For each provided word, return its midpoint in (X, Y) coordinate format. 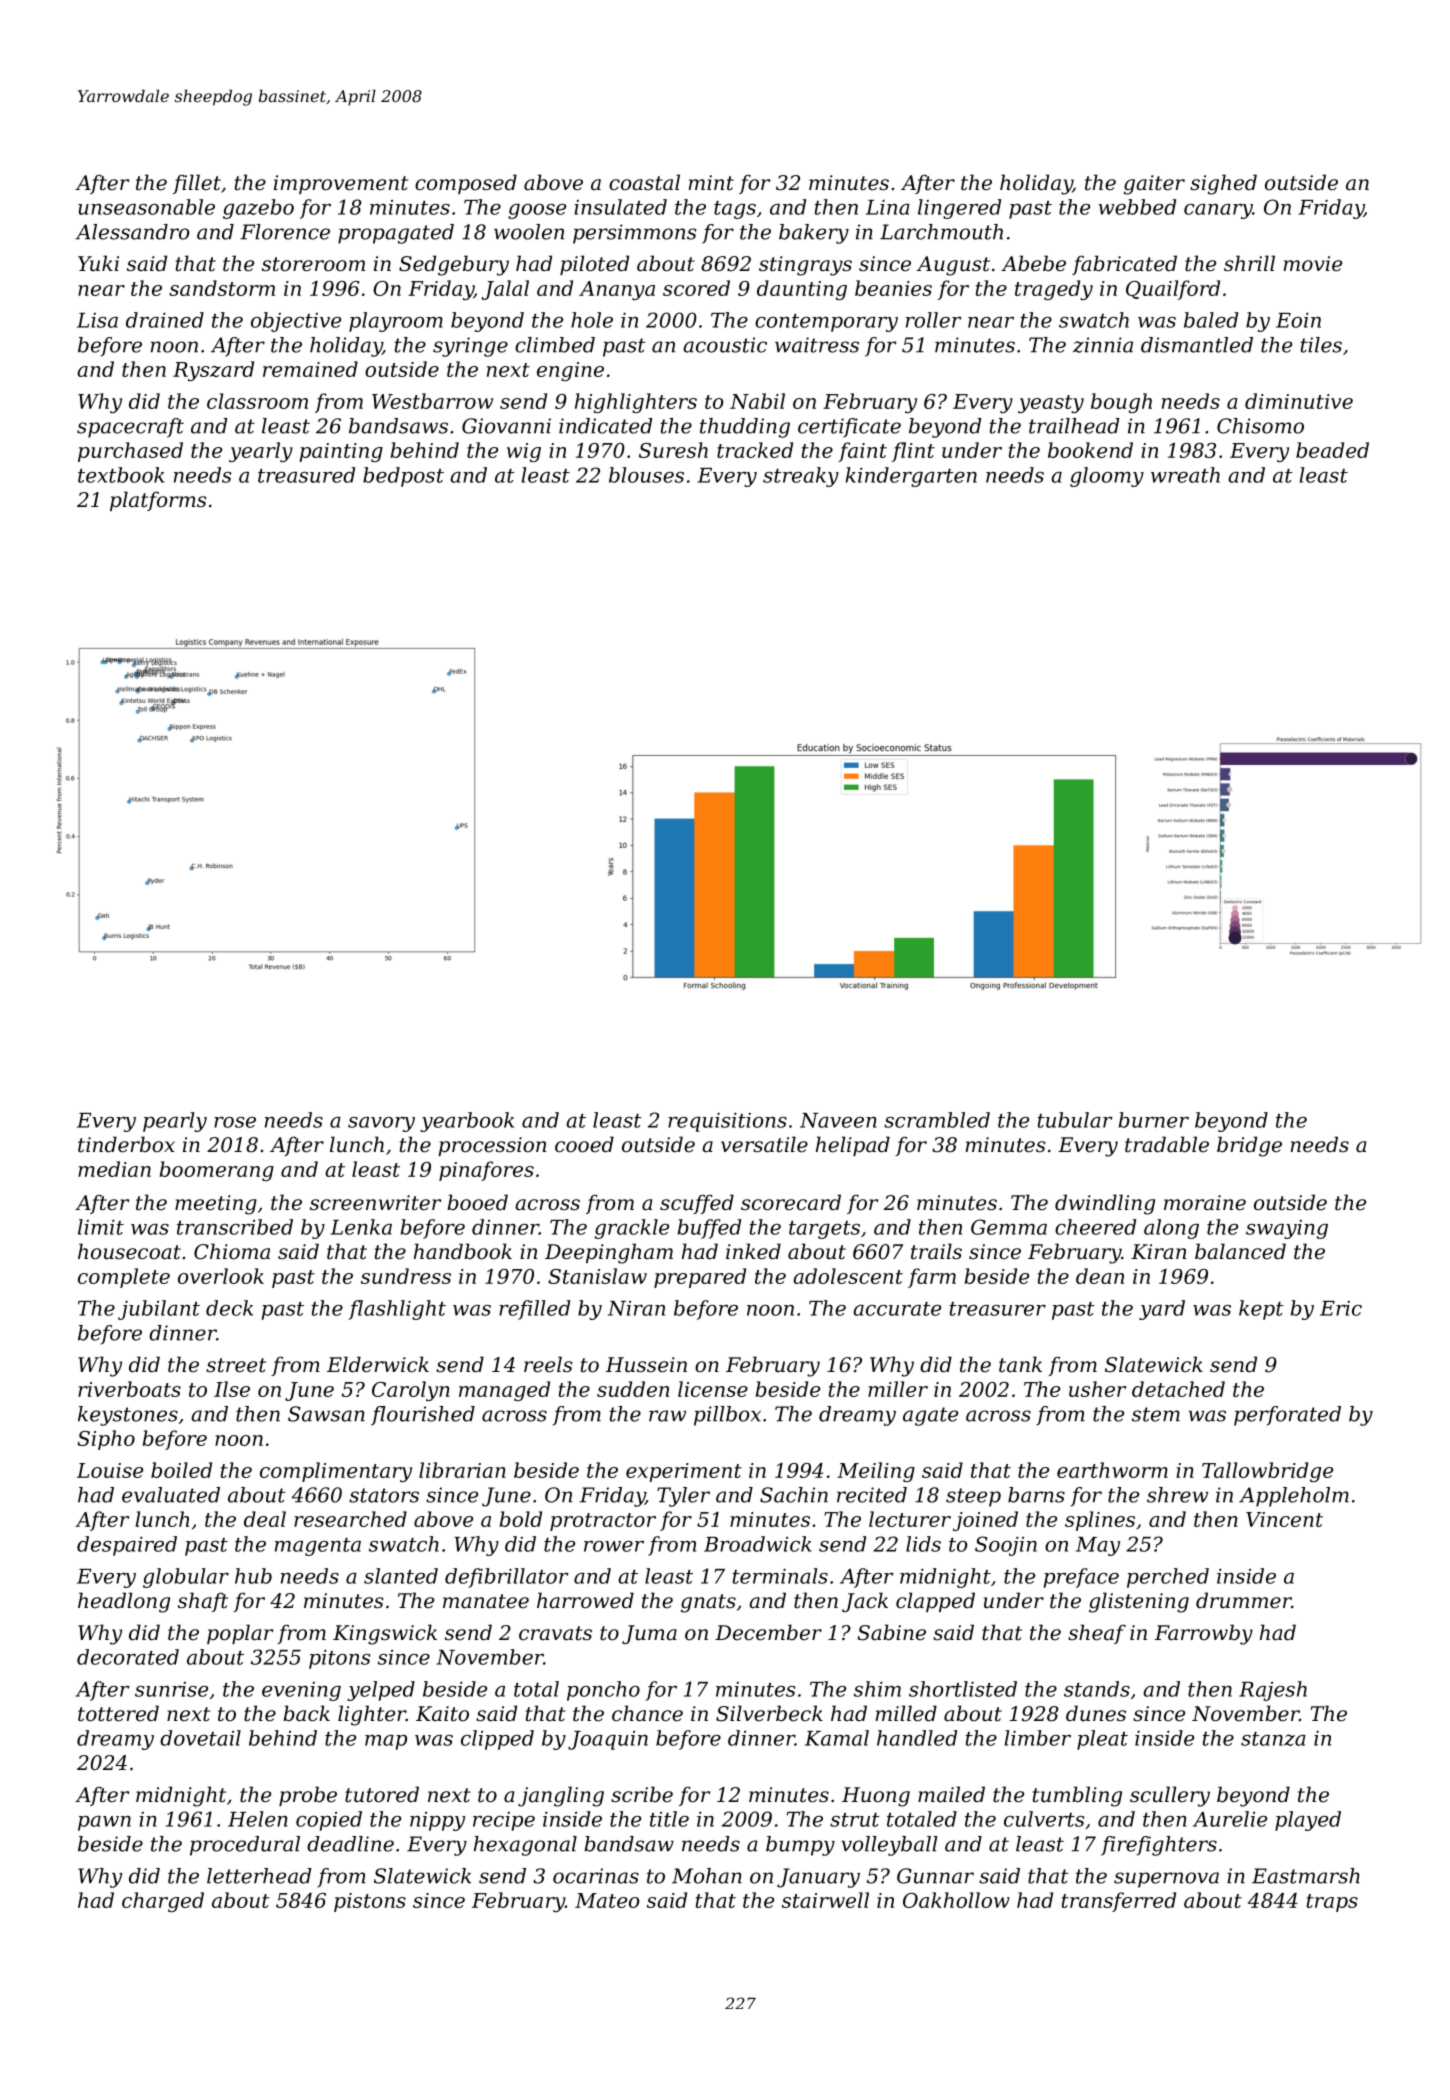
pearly (175, 1122)
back (306, 1713)
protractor (603, 1522)
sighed (1223, 184)
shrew (1177, 1495)
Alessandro (132, 232)
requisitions (727, 1122)
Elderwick (378, 1364)
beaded (1332, 450)
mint (711, 183)
